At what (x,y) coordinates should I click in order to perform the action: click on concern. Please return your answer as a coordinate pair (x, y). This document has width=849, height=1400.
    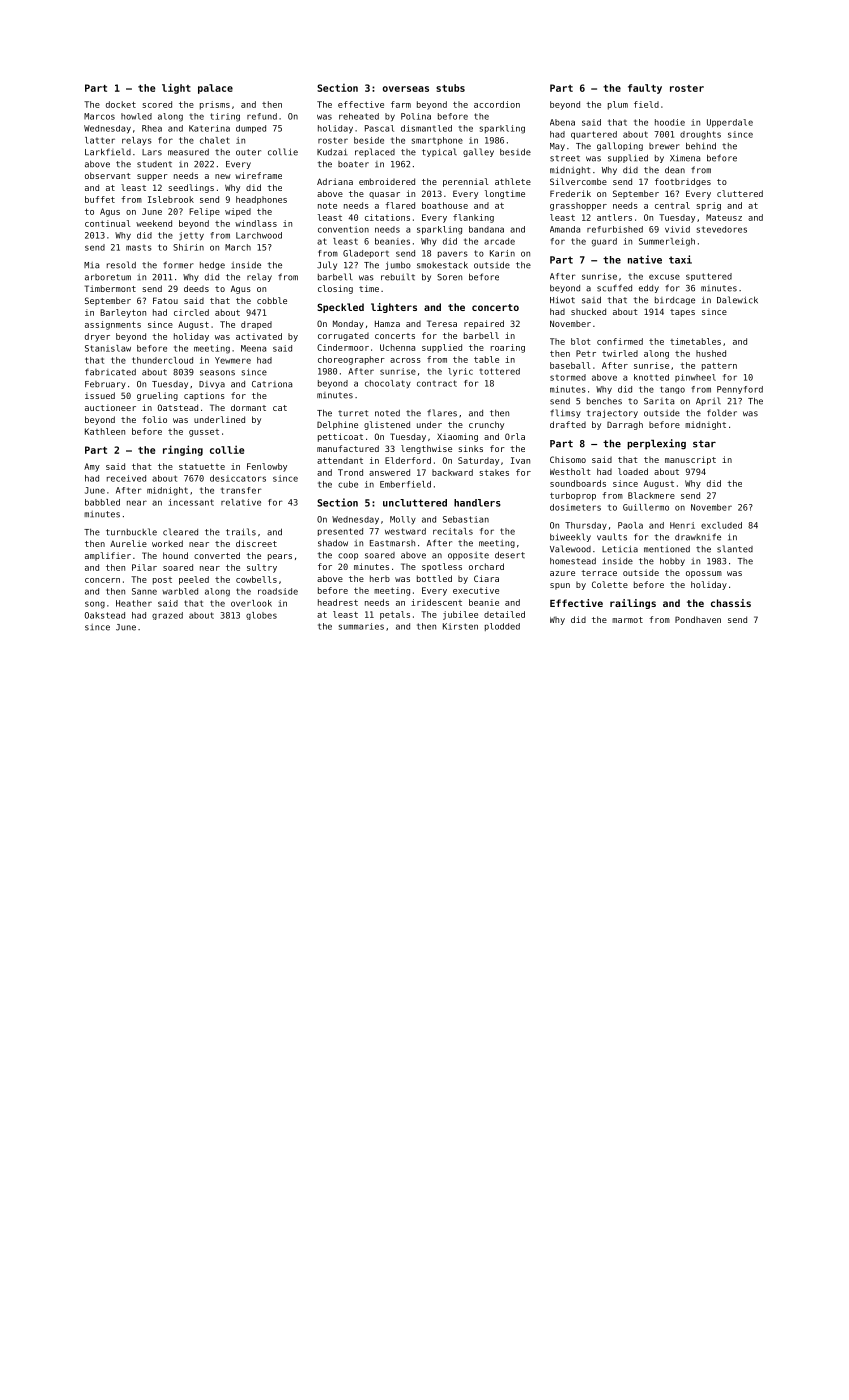
    Looking at the image, I should click on (102, 580).
